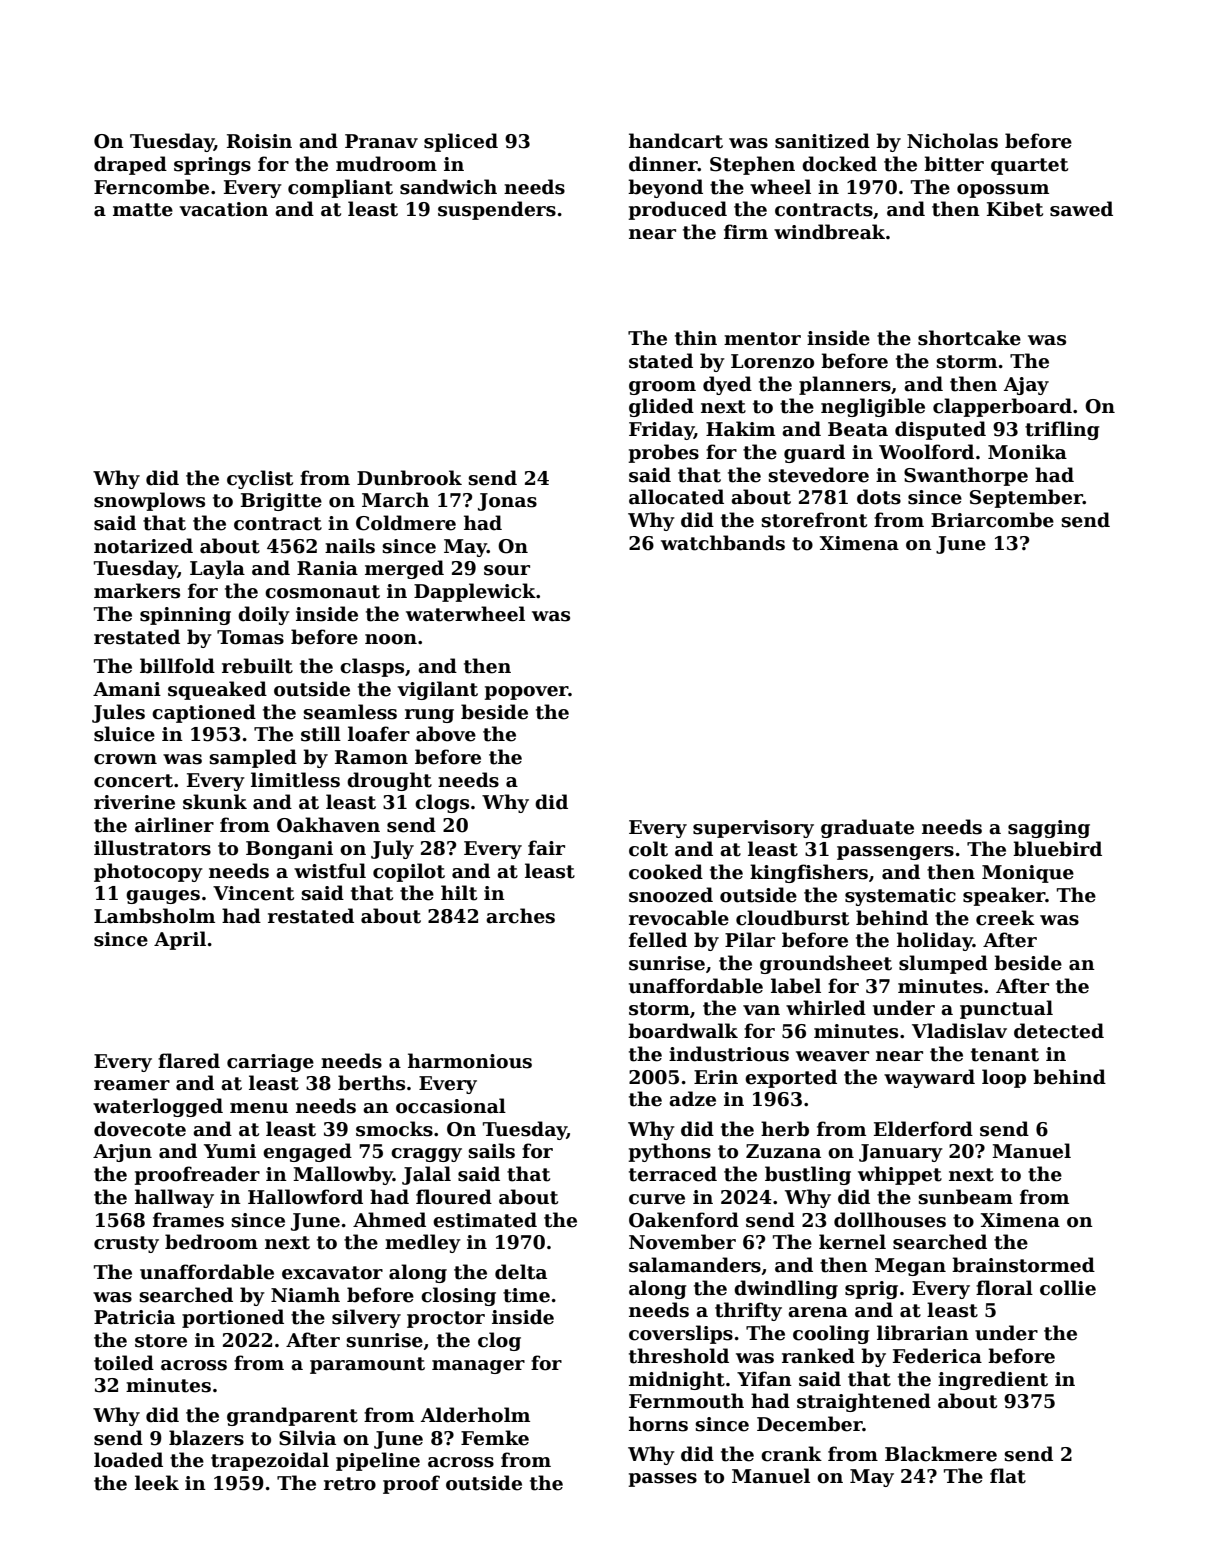 Image resolution: width=1209 pixels, height=1565 pixels. Describe the element at coordinates (1062, 430) in the screenshot. I see `trifling` at that location.
